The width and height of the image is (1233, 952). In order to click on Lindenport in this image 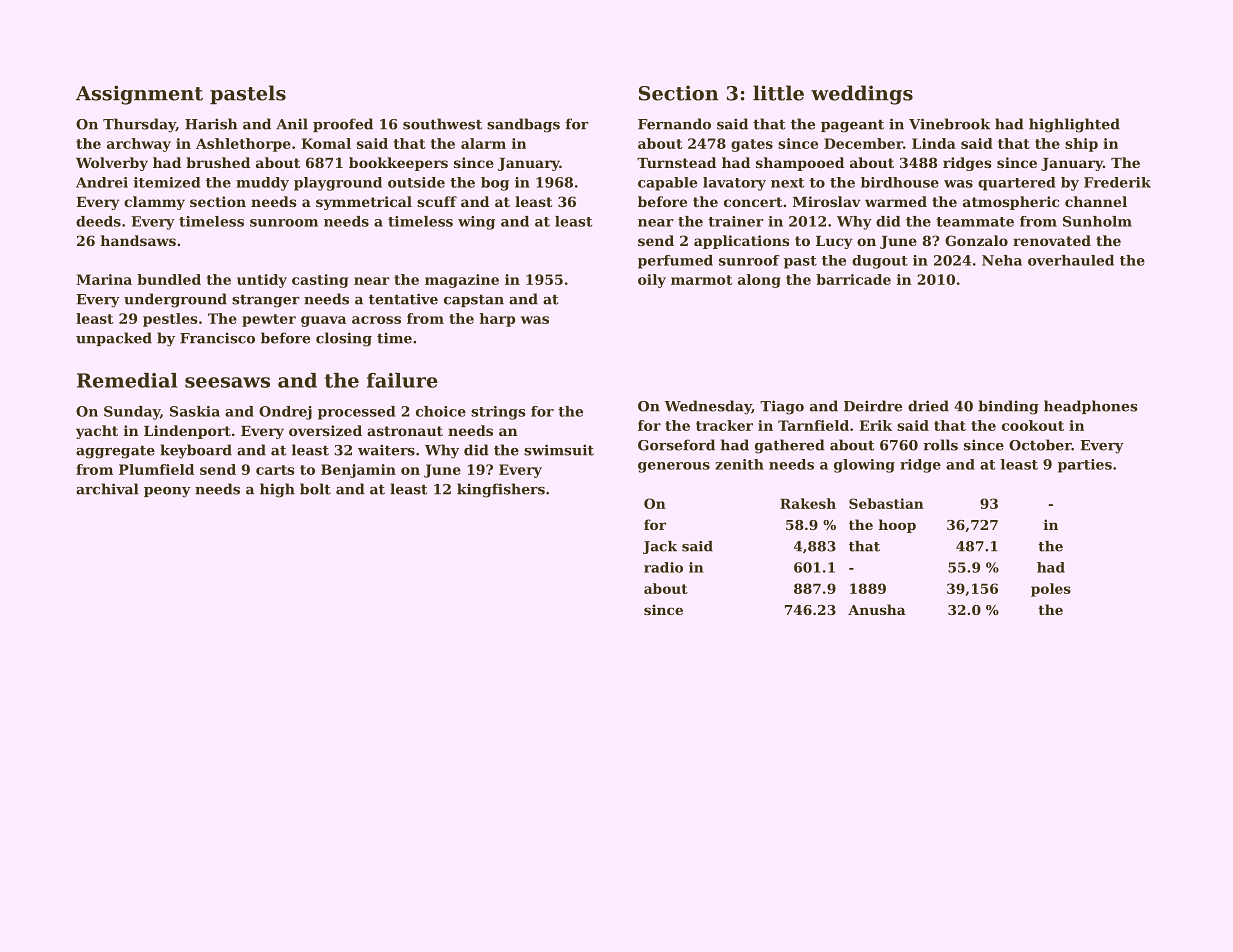, I will do `click(187, 432)`.
